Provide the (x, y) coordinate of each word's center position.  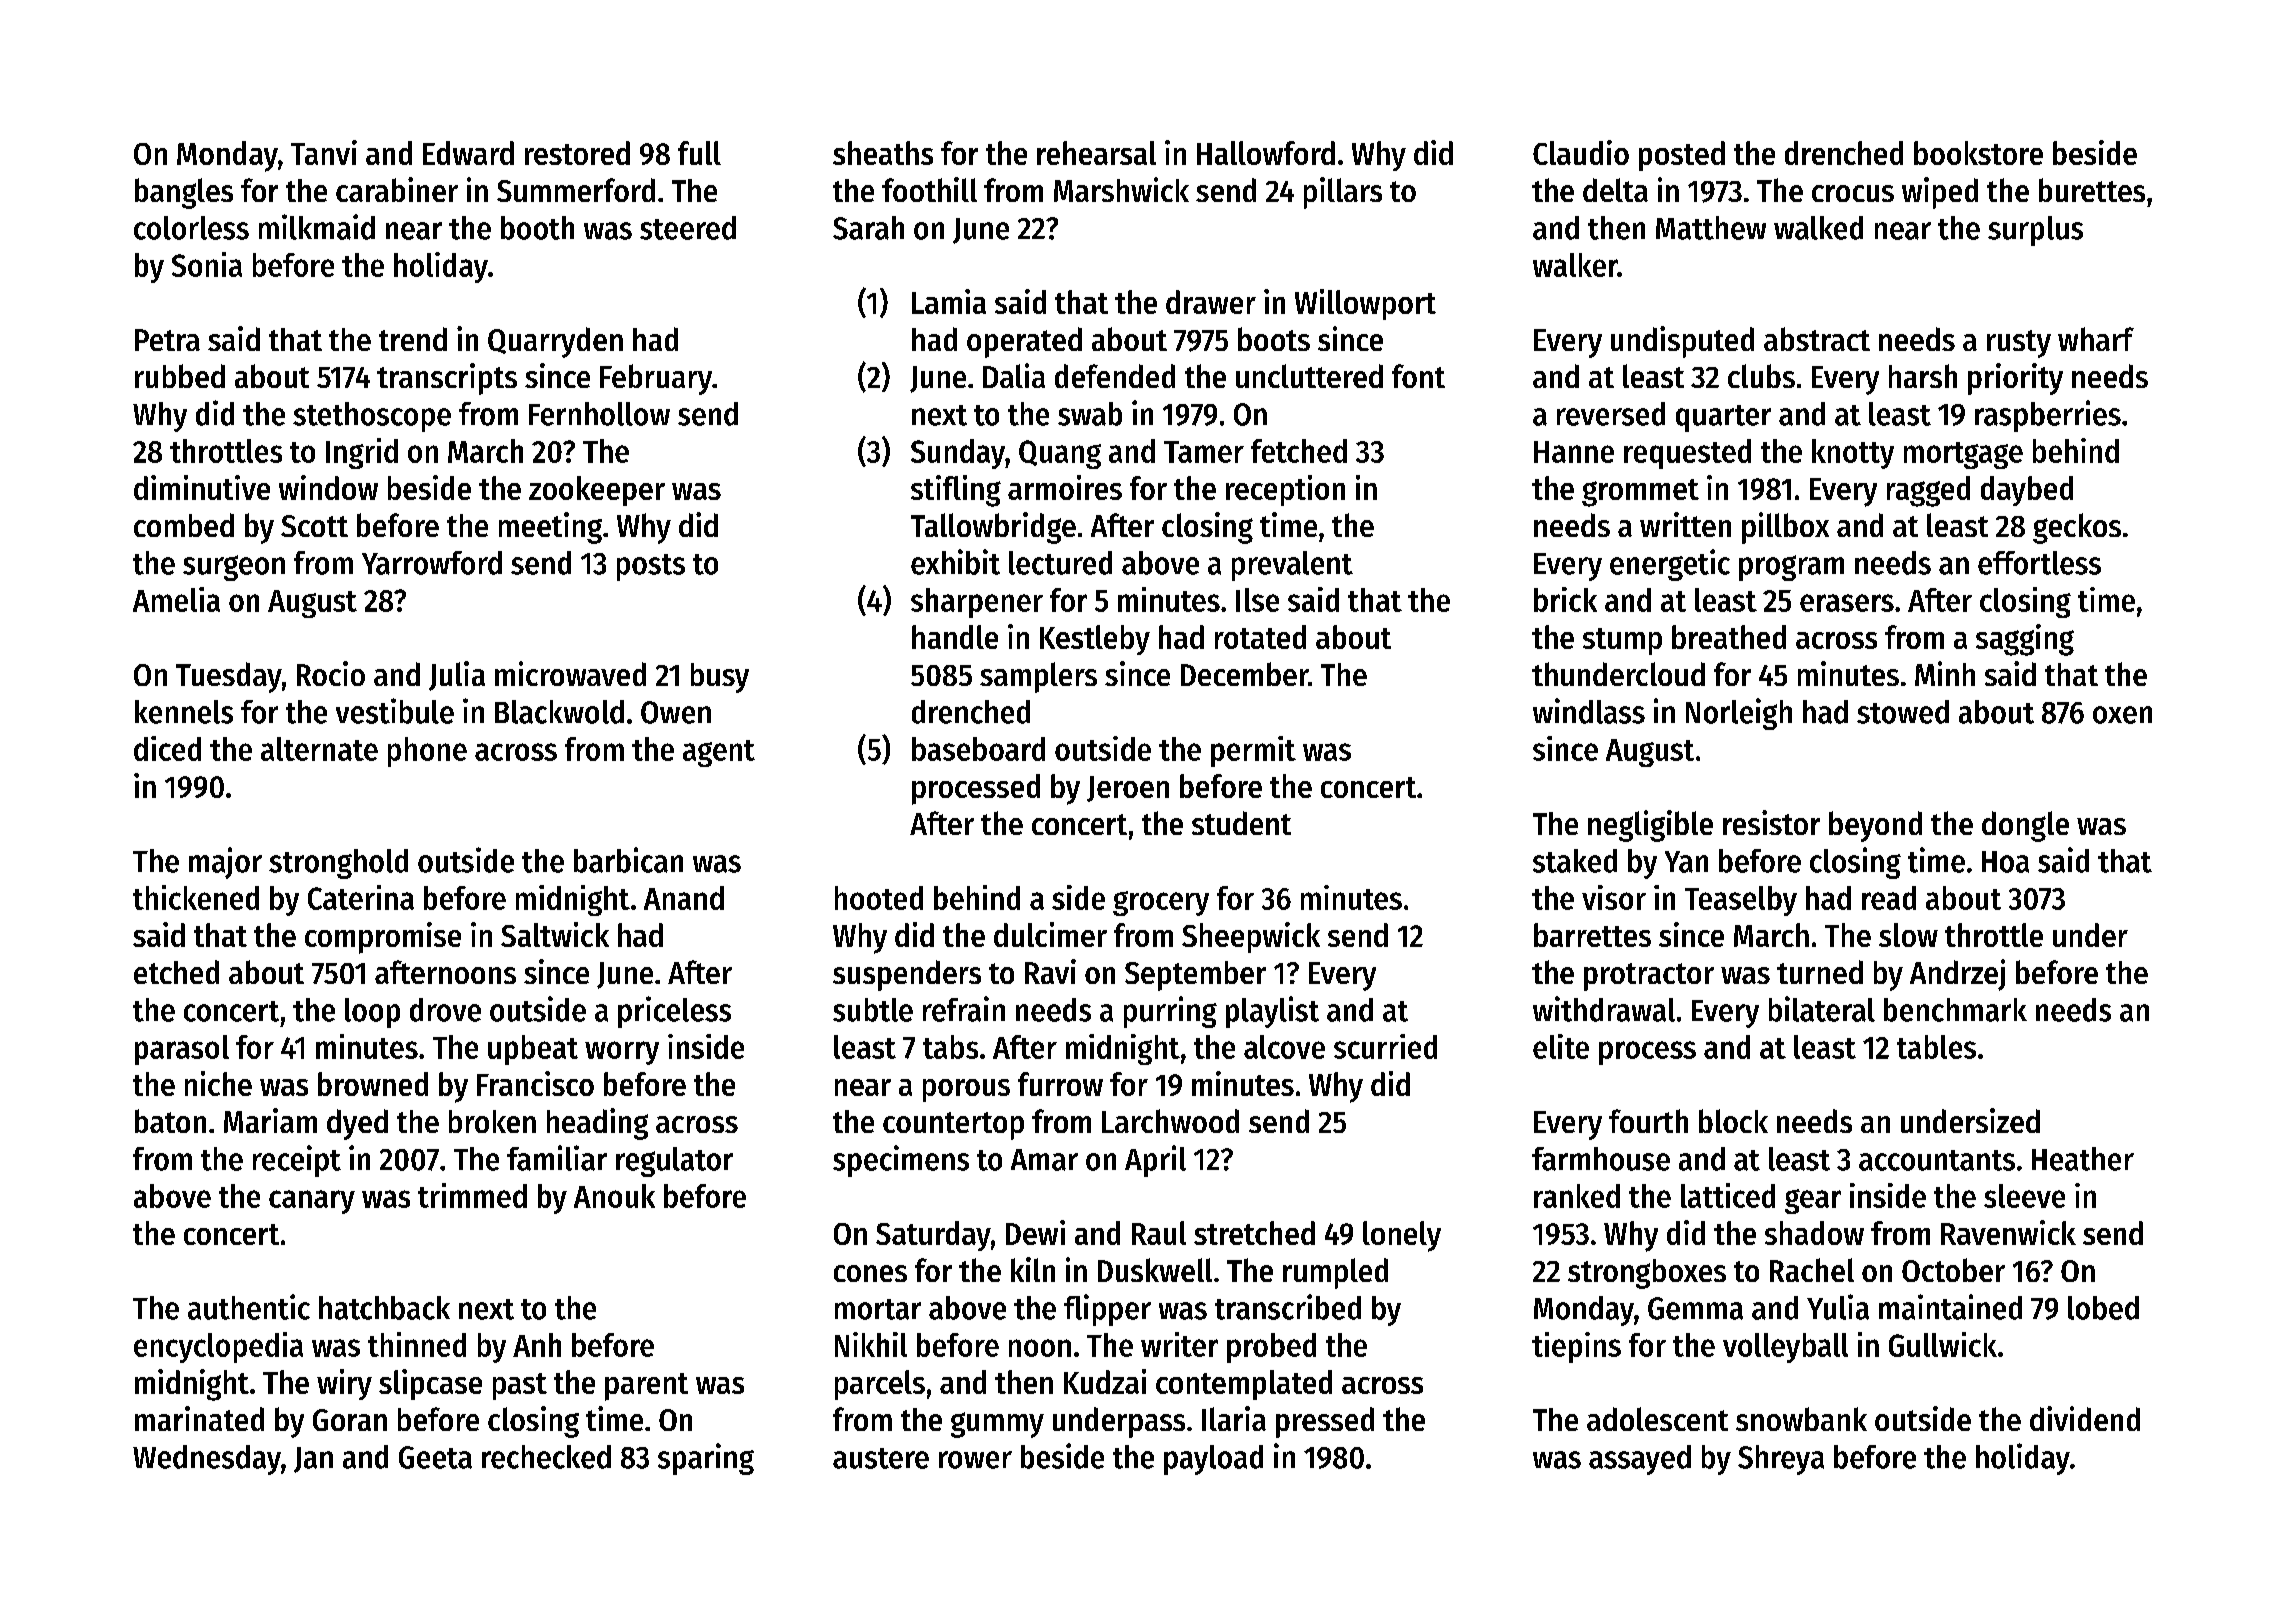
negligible (1650, 826)
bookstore (1978, 153)
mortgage (1963, 455)
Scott (314, 526)
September (1195, 976)
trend (413, 339)
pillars (1343, 193)
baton (170, 1121)
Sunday (958, 454)
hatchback (384, 1308)
